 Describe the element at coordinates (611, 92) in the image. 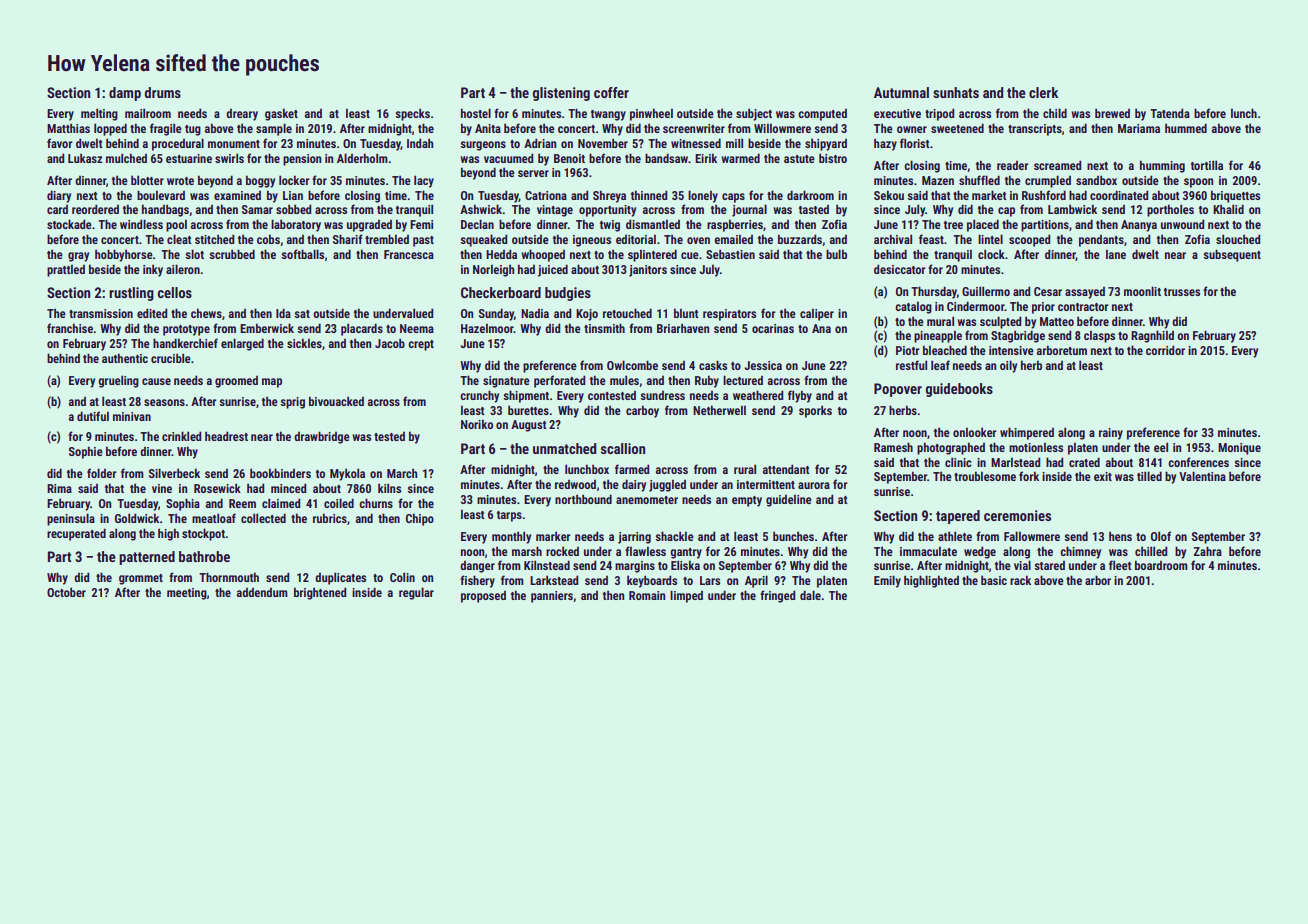

I see `coffer` at that location.
